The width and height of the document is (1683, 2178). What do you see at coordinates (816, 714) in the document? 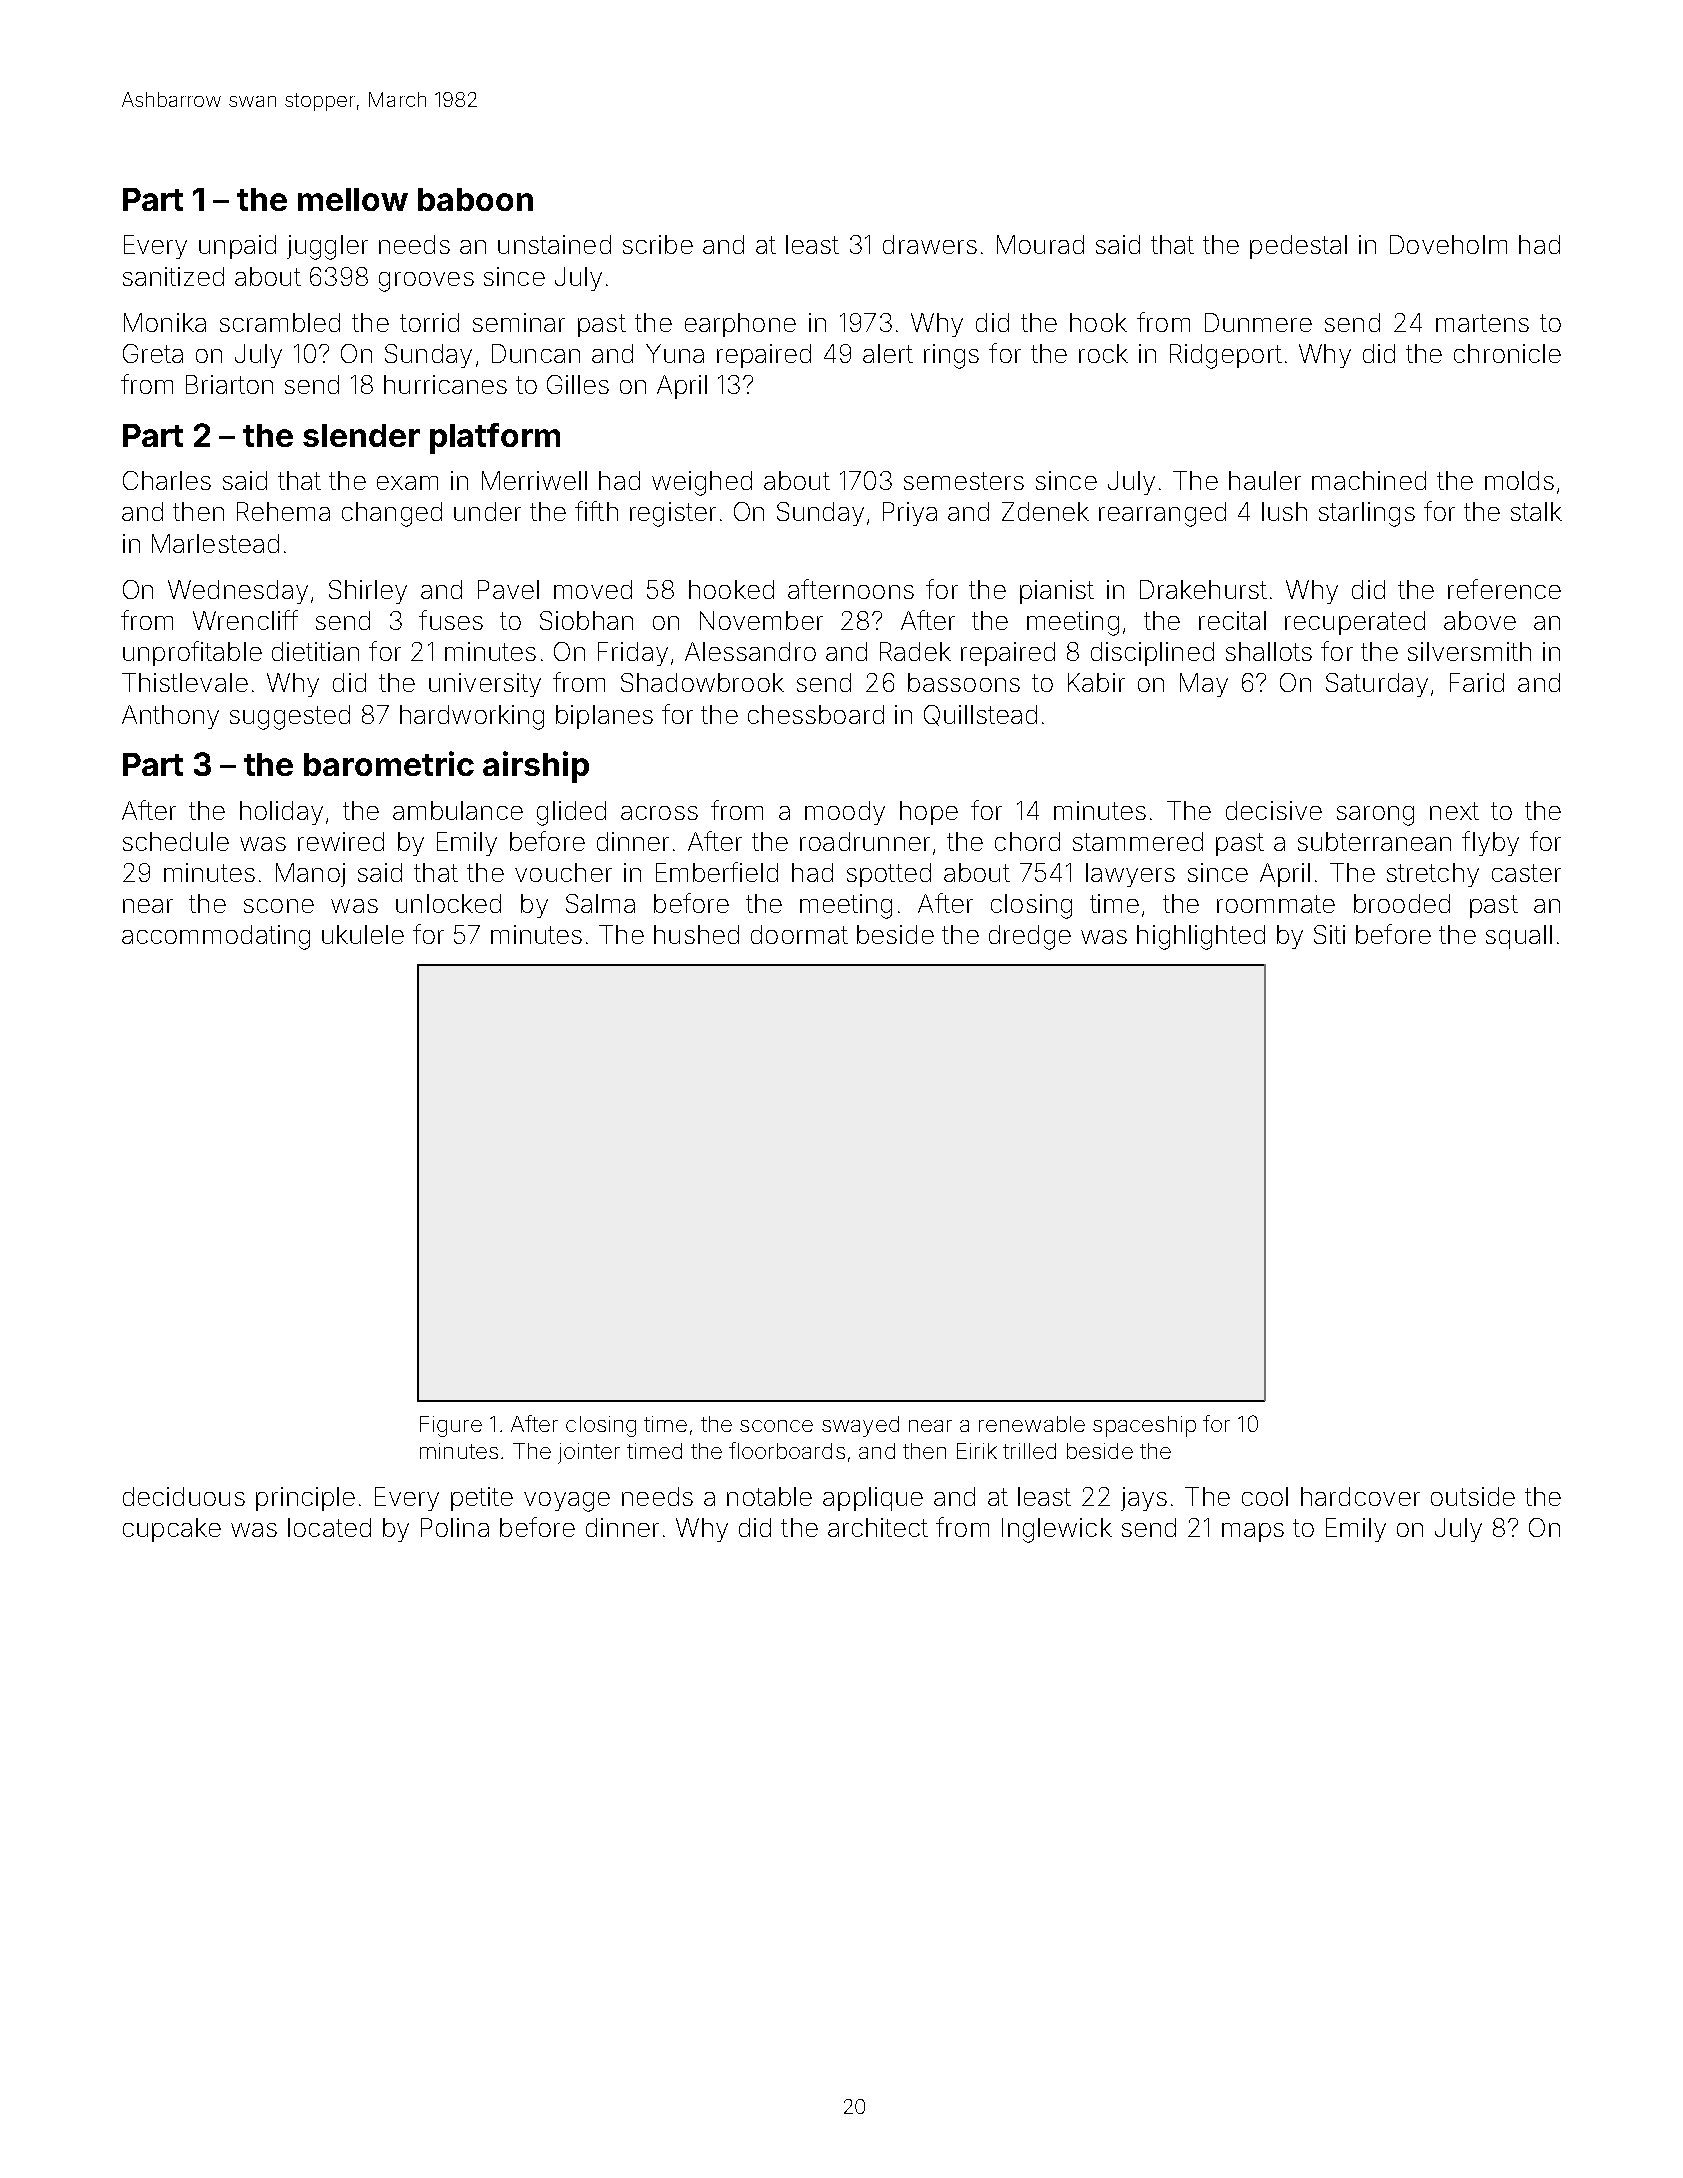
I see `chessboard` at bounding box center [816, 714].
